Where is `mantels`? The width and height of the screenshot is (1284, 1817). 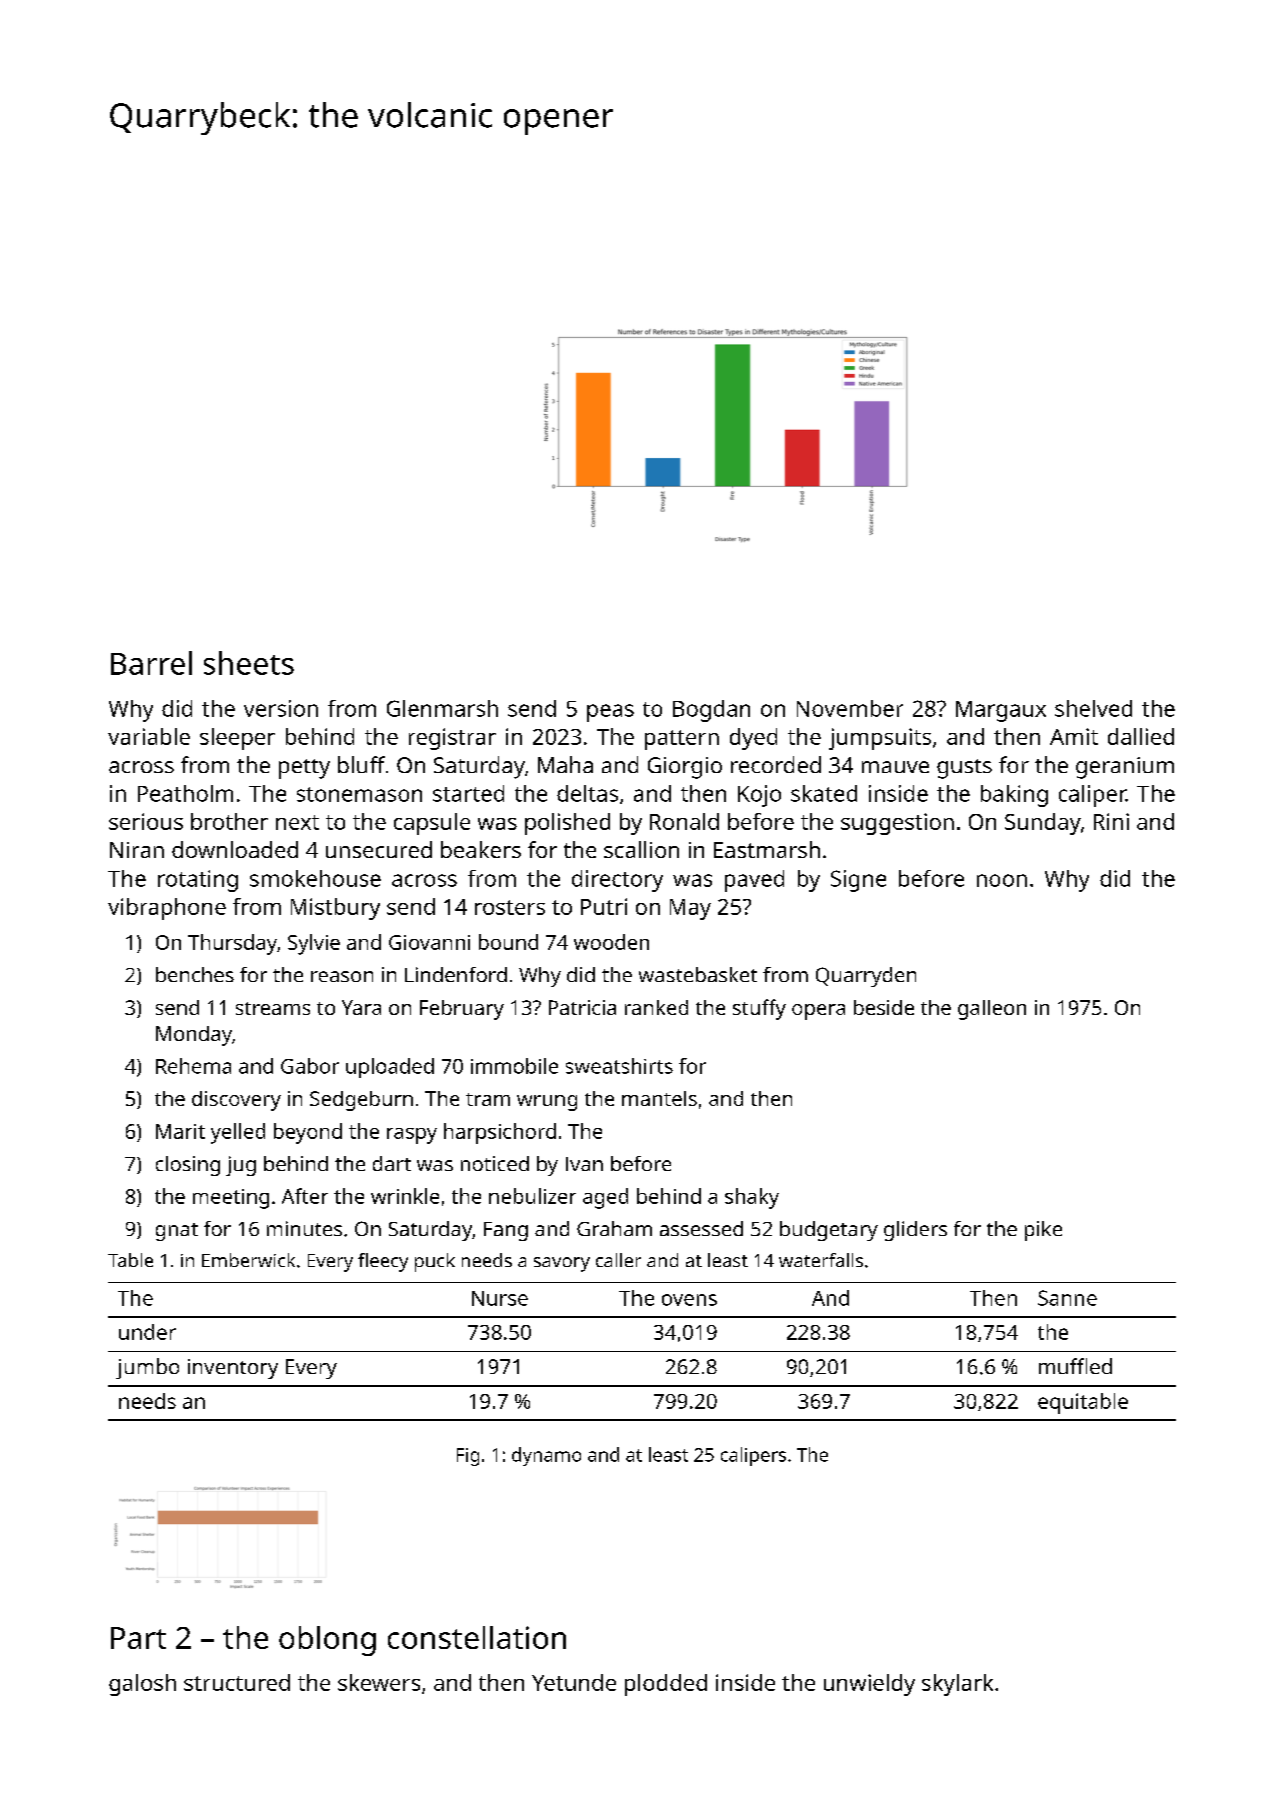 mantels is located at coordinates (659, 1098).
